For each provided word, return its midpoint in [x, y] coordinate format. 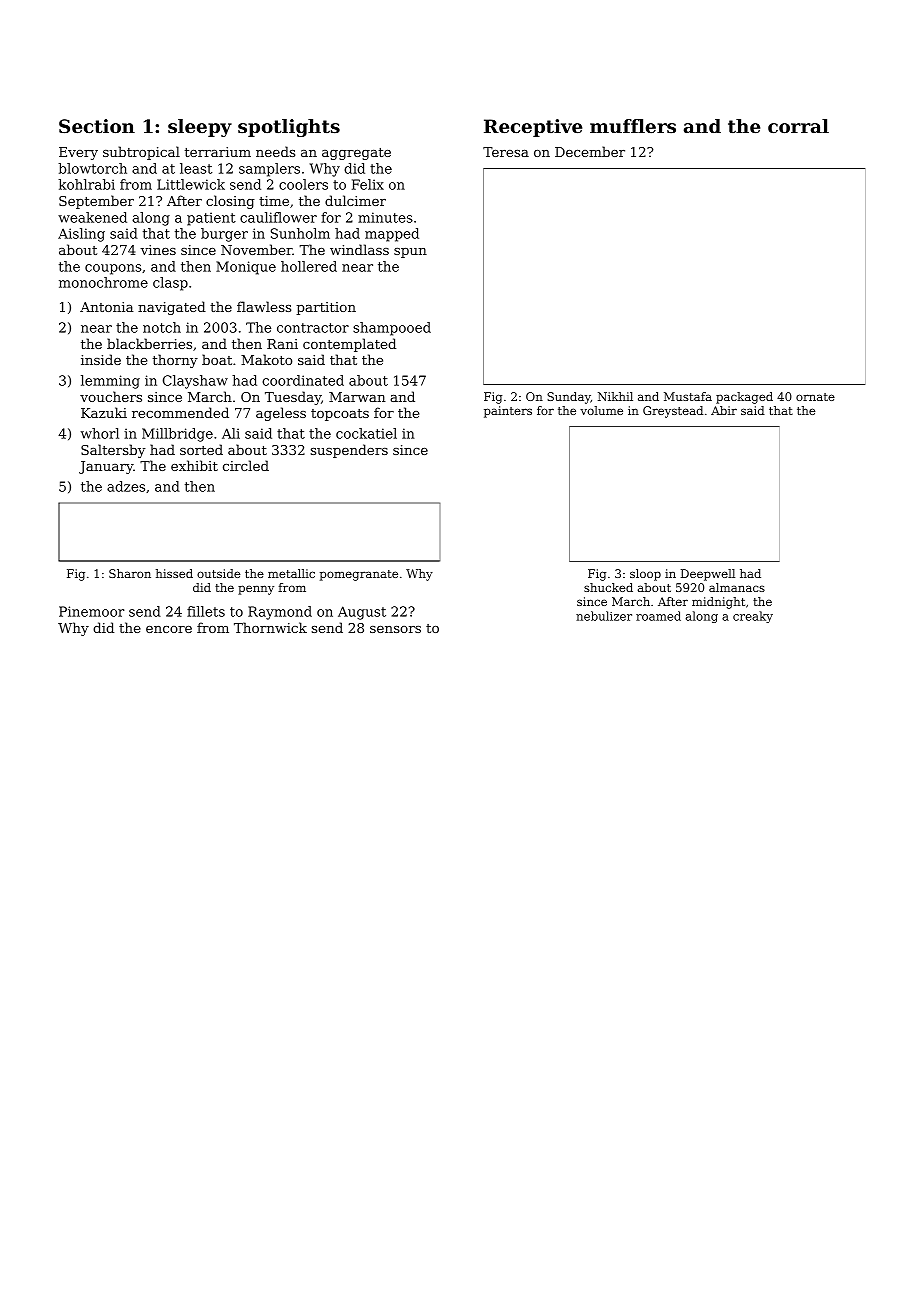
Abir [724, 410]
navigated [172, 308]
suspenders [349, 451]
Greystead [673, 412]
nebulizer [604, 616]
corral [798, 126]
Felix [368, 184]
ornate [815, 397]
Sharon [130, 573]
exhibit [194, 465]
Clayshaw [195, 382]
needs [275, 151]
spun [410, 253]
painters [508, 412]
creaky [753, 617]
